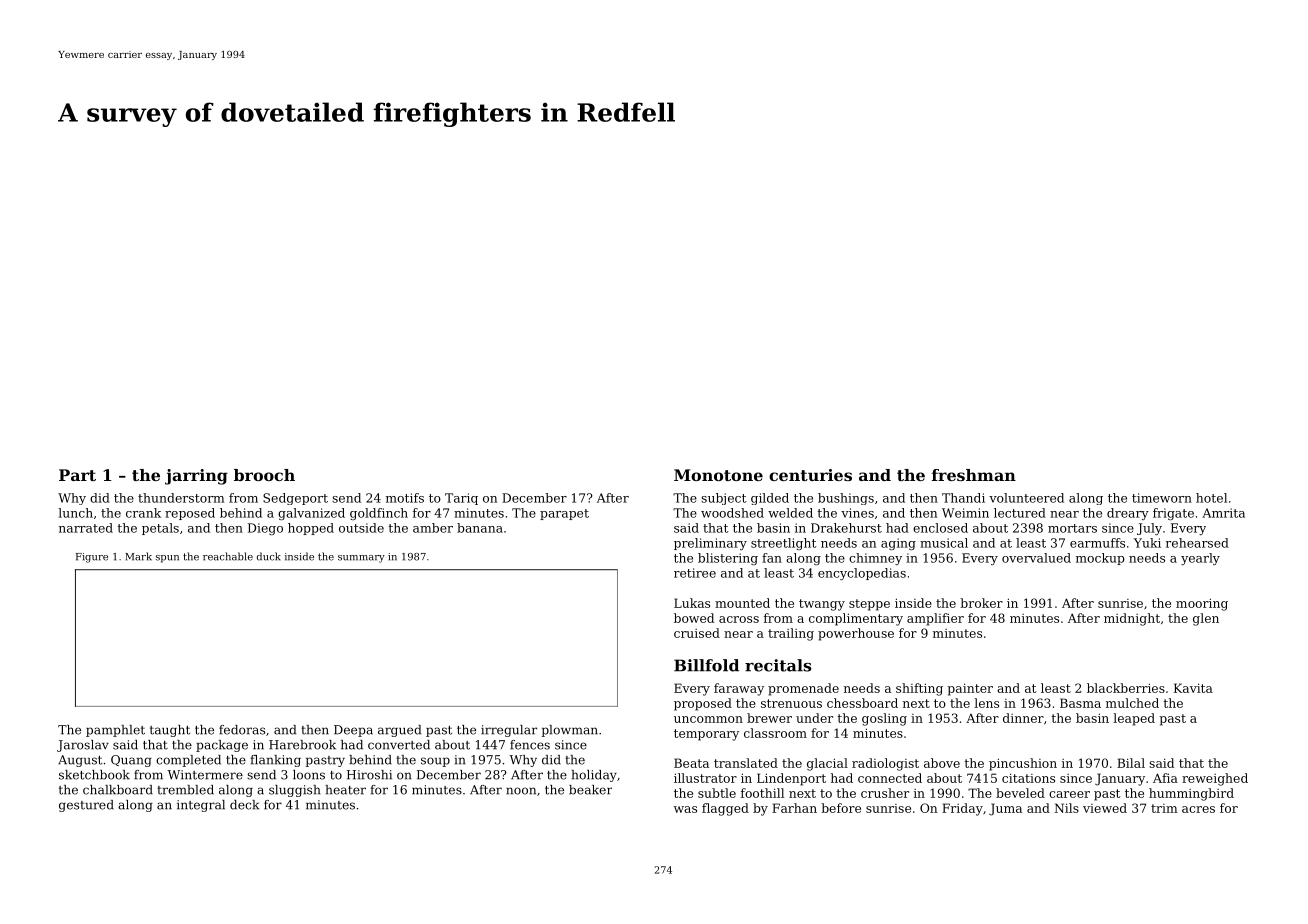  I want to click on freshman, so click(974, 475).
